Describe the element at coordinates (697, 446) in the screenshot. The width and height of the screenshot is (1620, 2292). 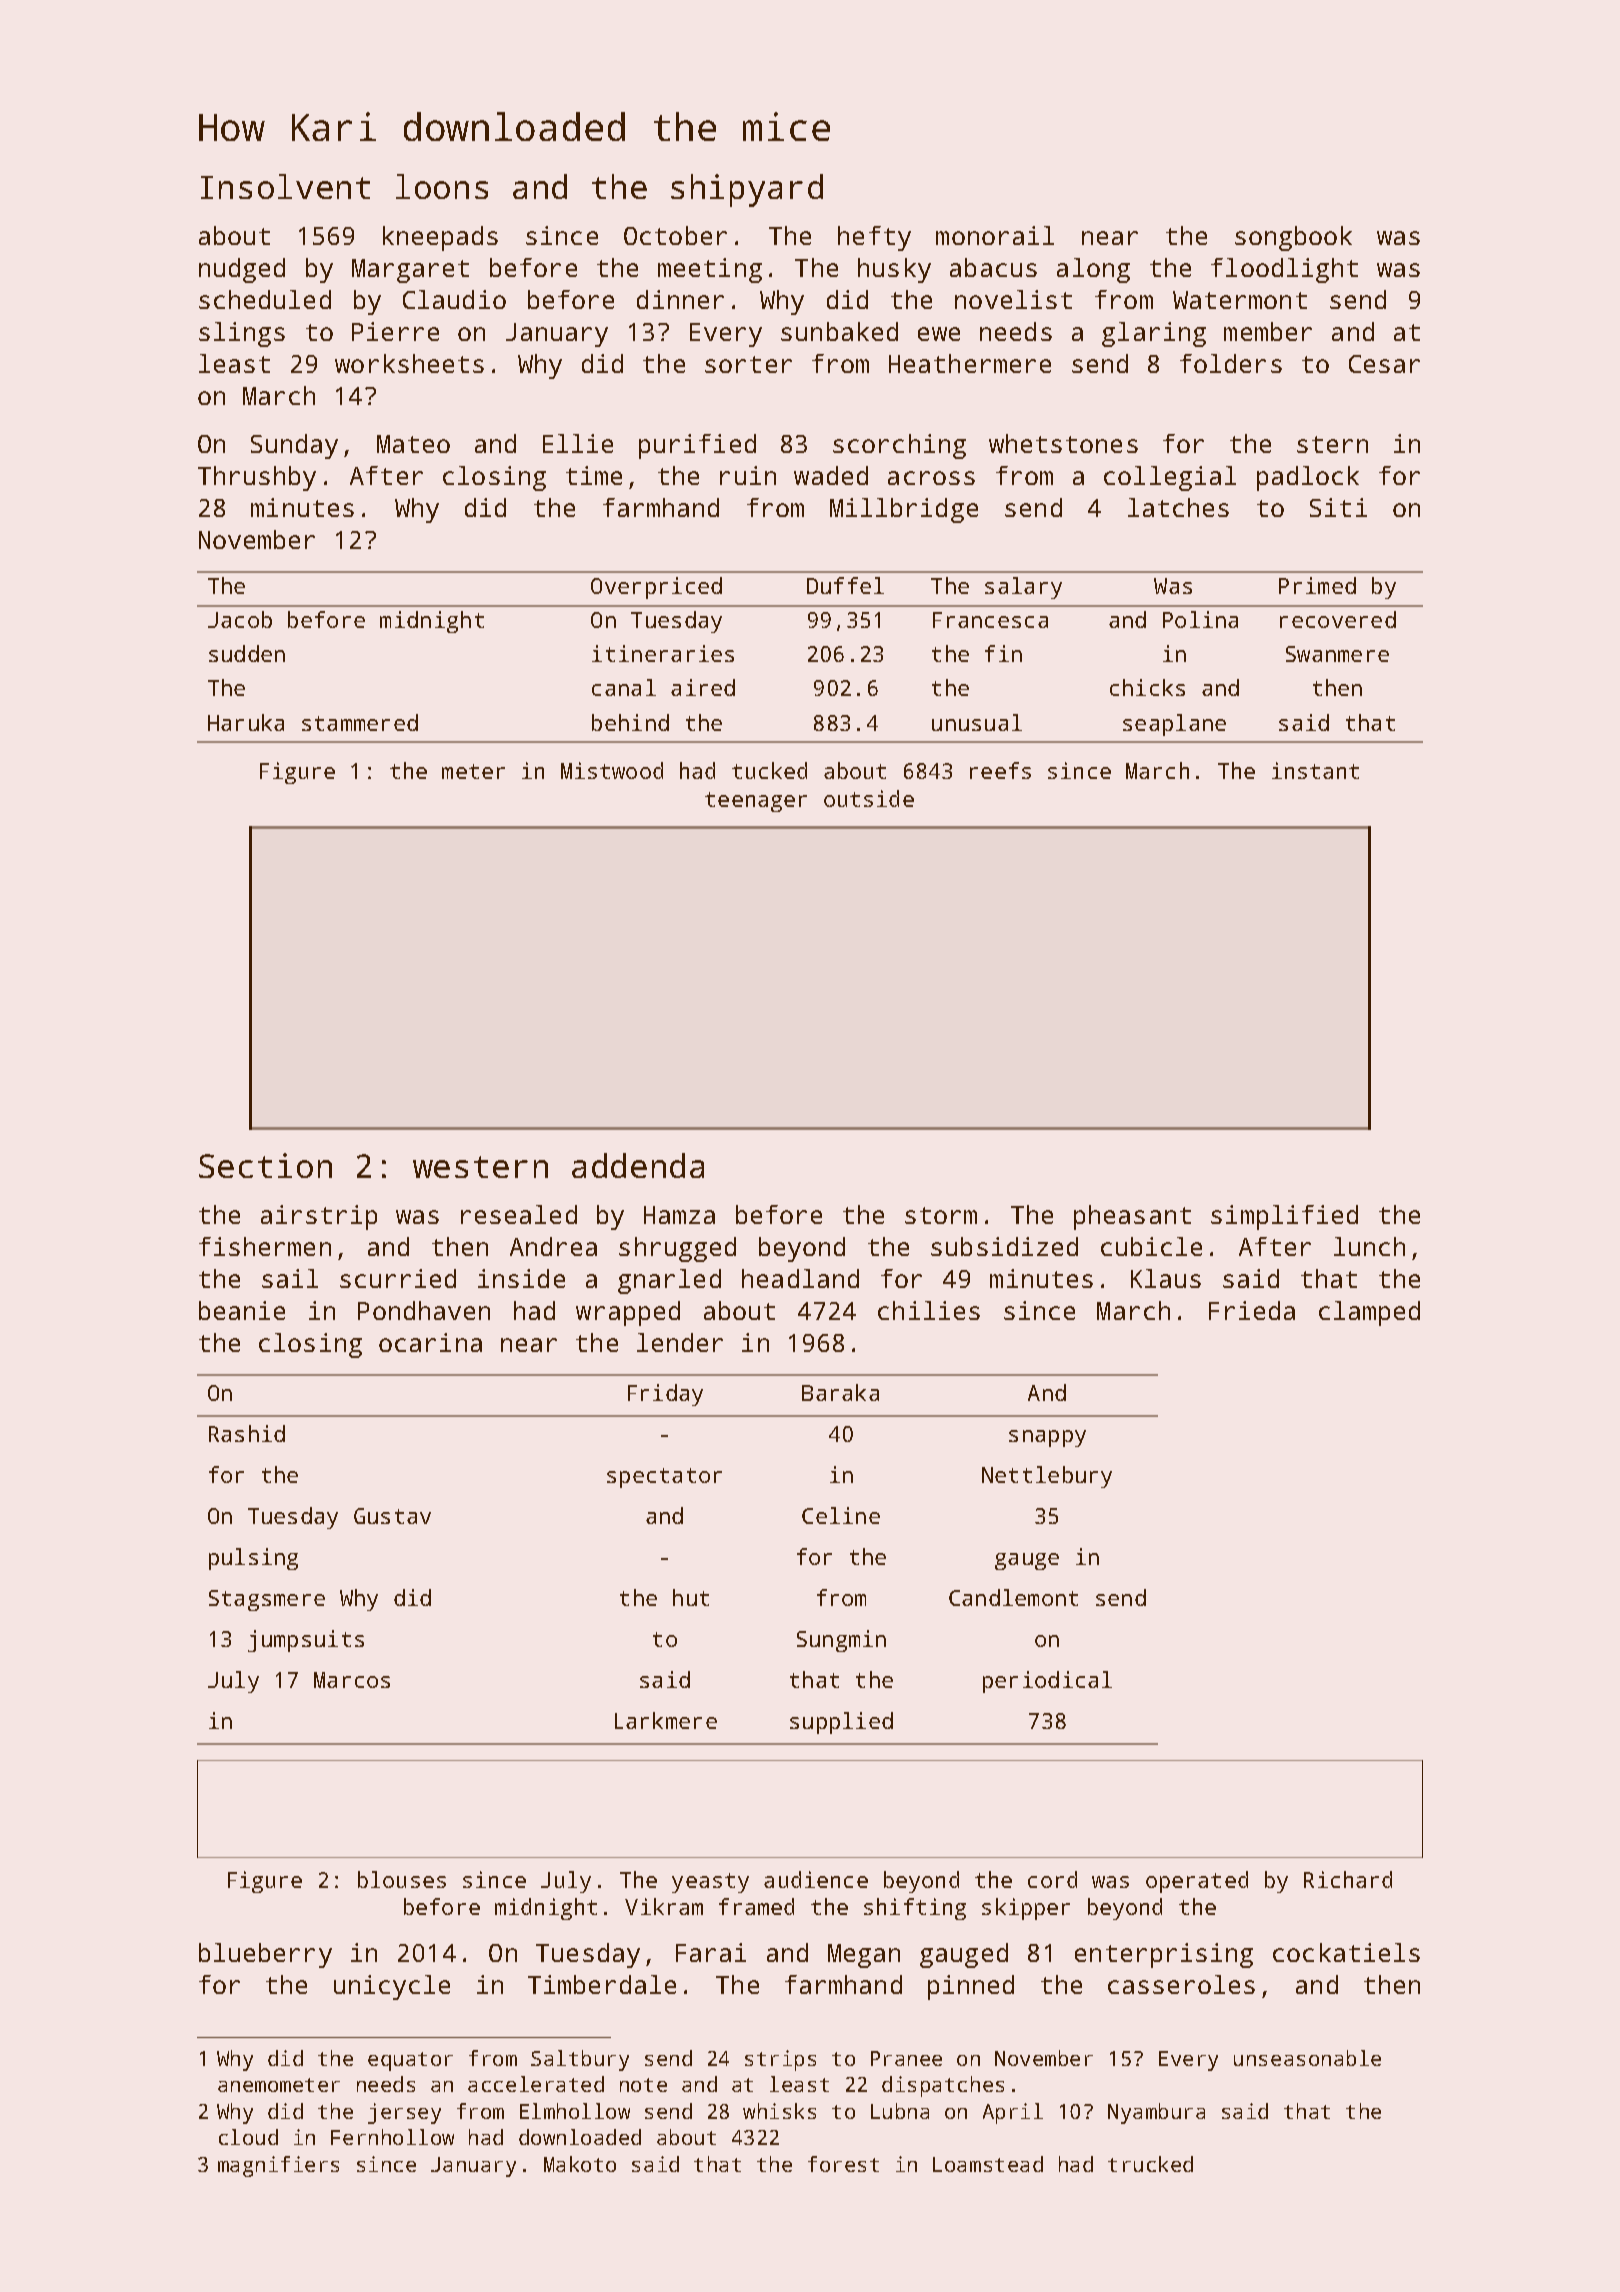
I see `purified` at that location.
